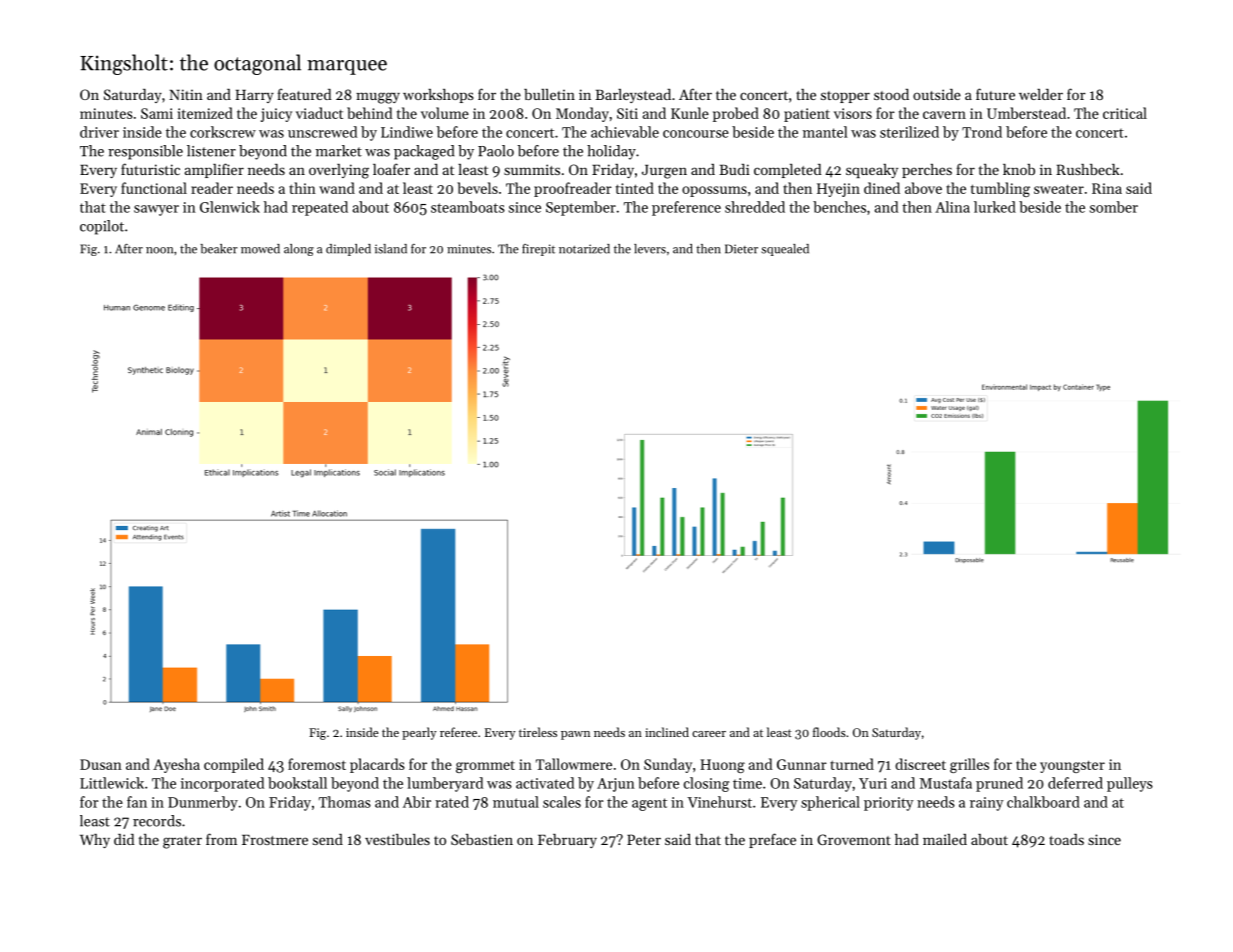 The image size is (1233, 952). I want to click on market, so click(339, 151).
